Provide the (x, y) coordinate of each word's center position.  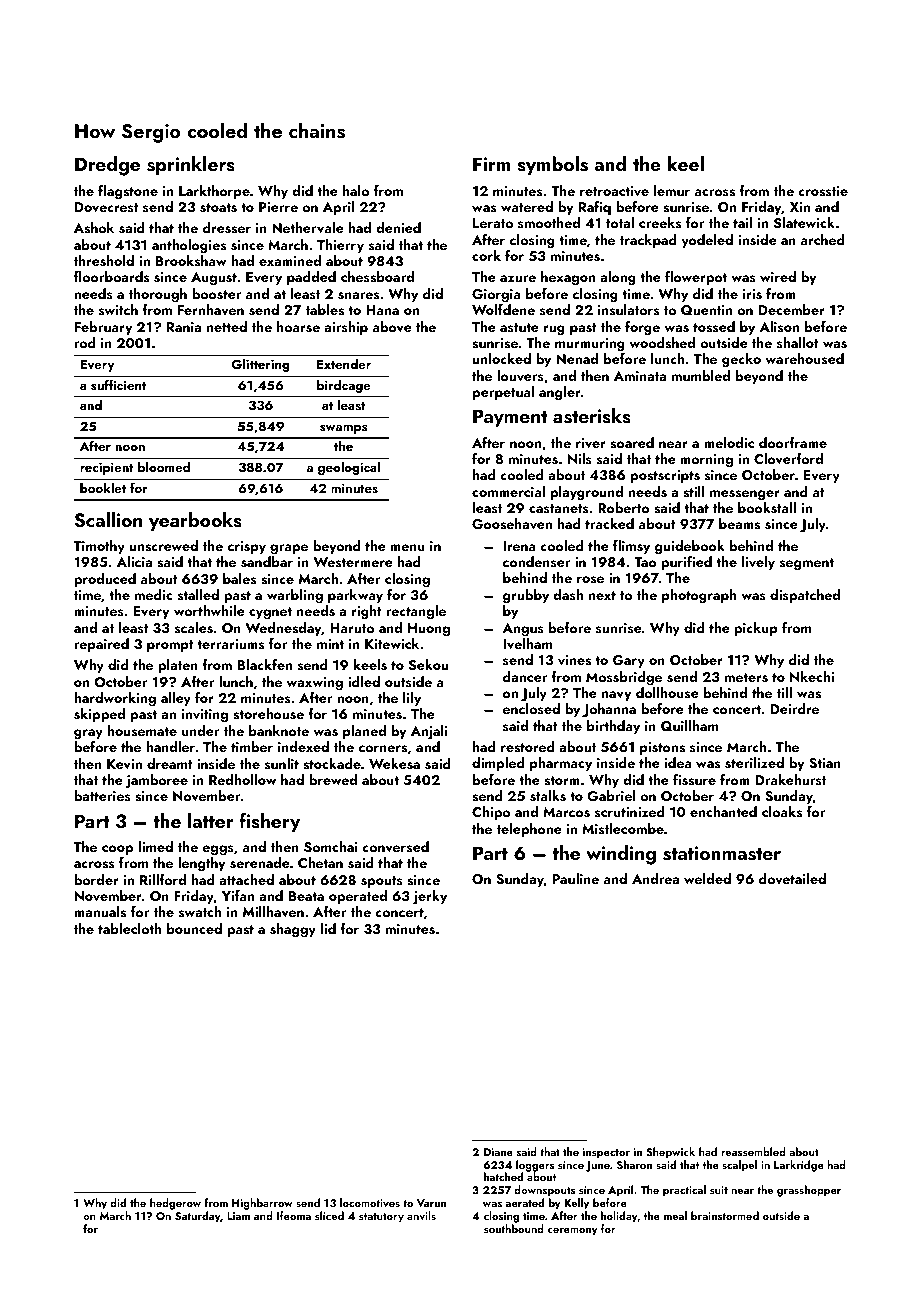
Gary (629, 661)
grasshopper (809, 1191)
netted (227, 326)
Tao (645, 562)
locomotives (370, 1202)
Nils (580, 458)
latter (211, 820)
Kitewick (392, 643)
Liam (238, 1216)
